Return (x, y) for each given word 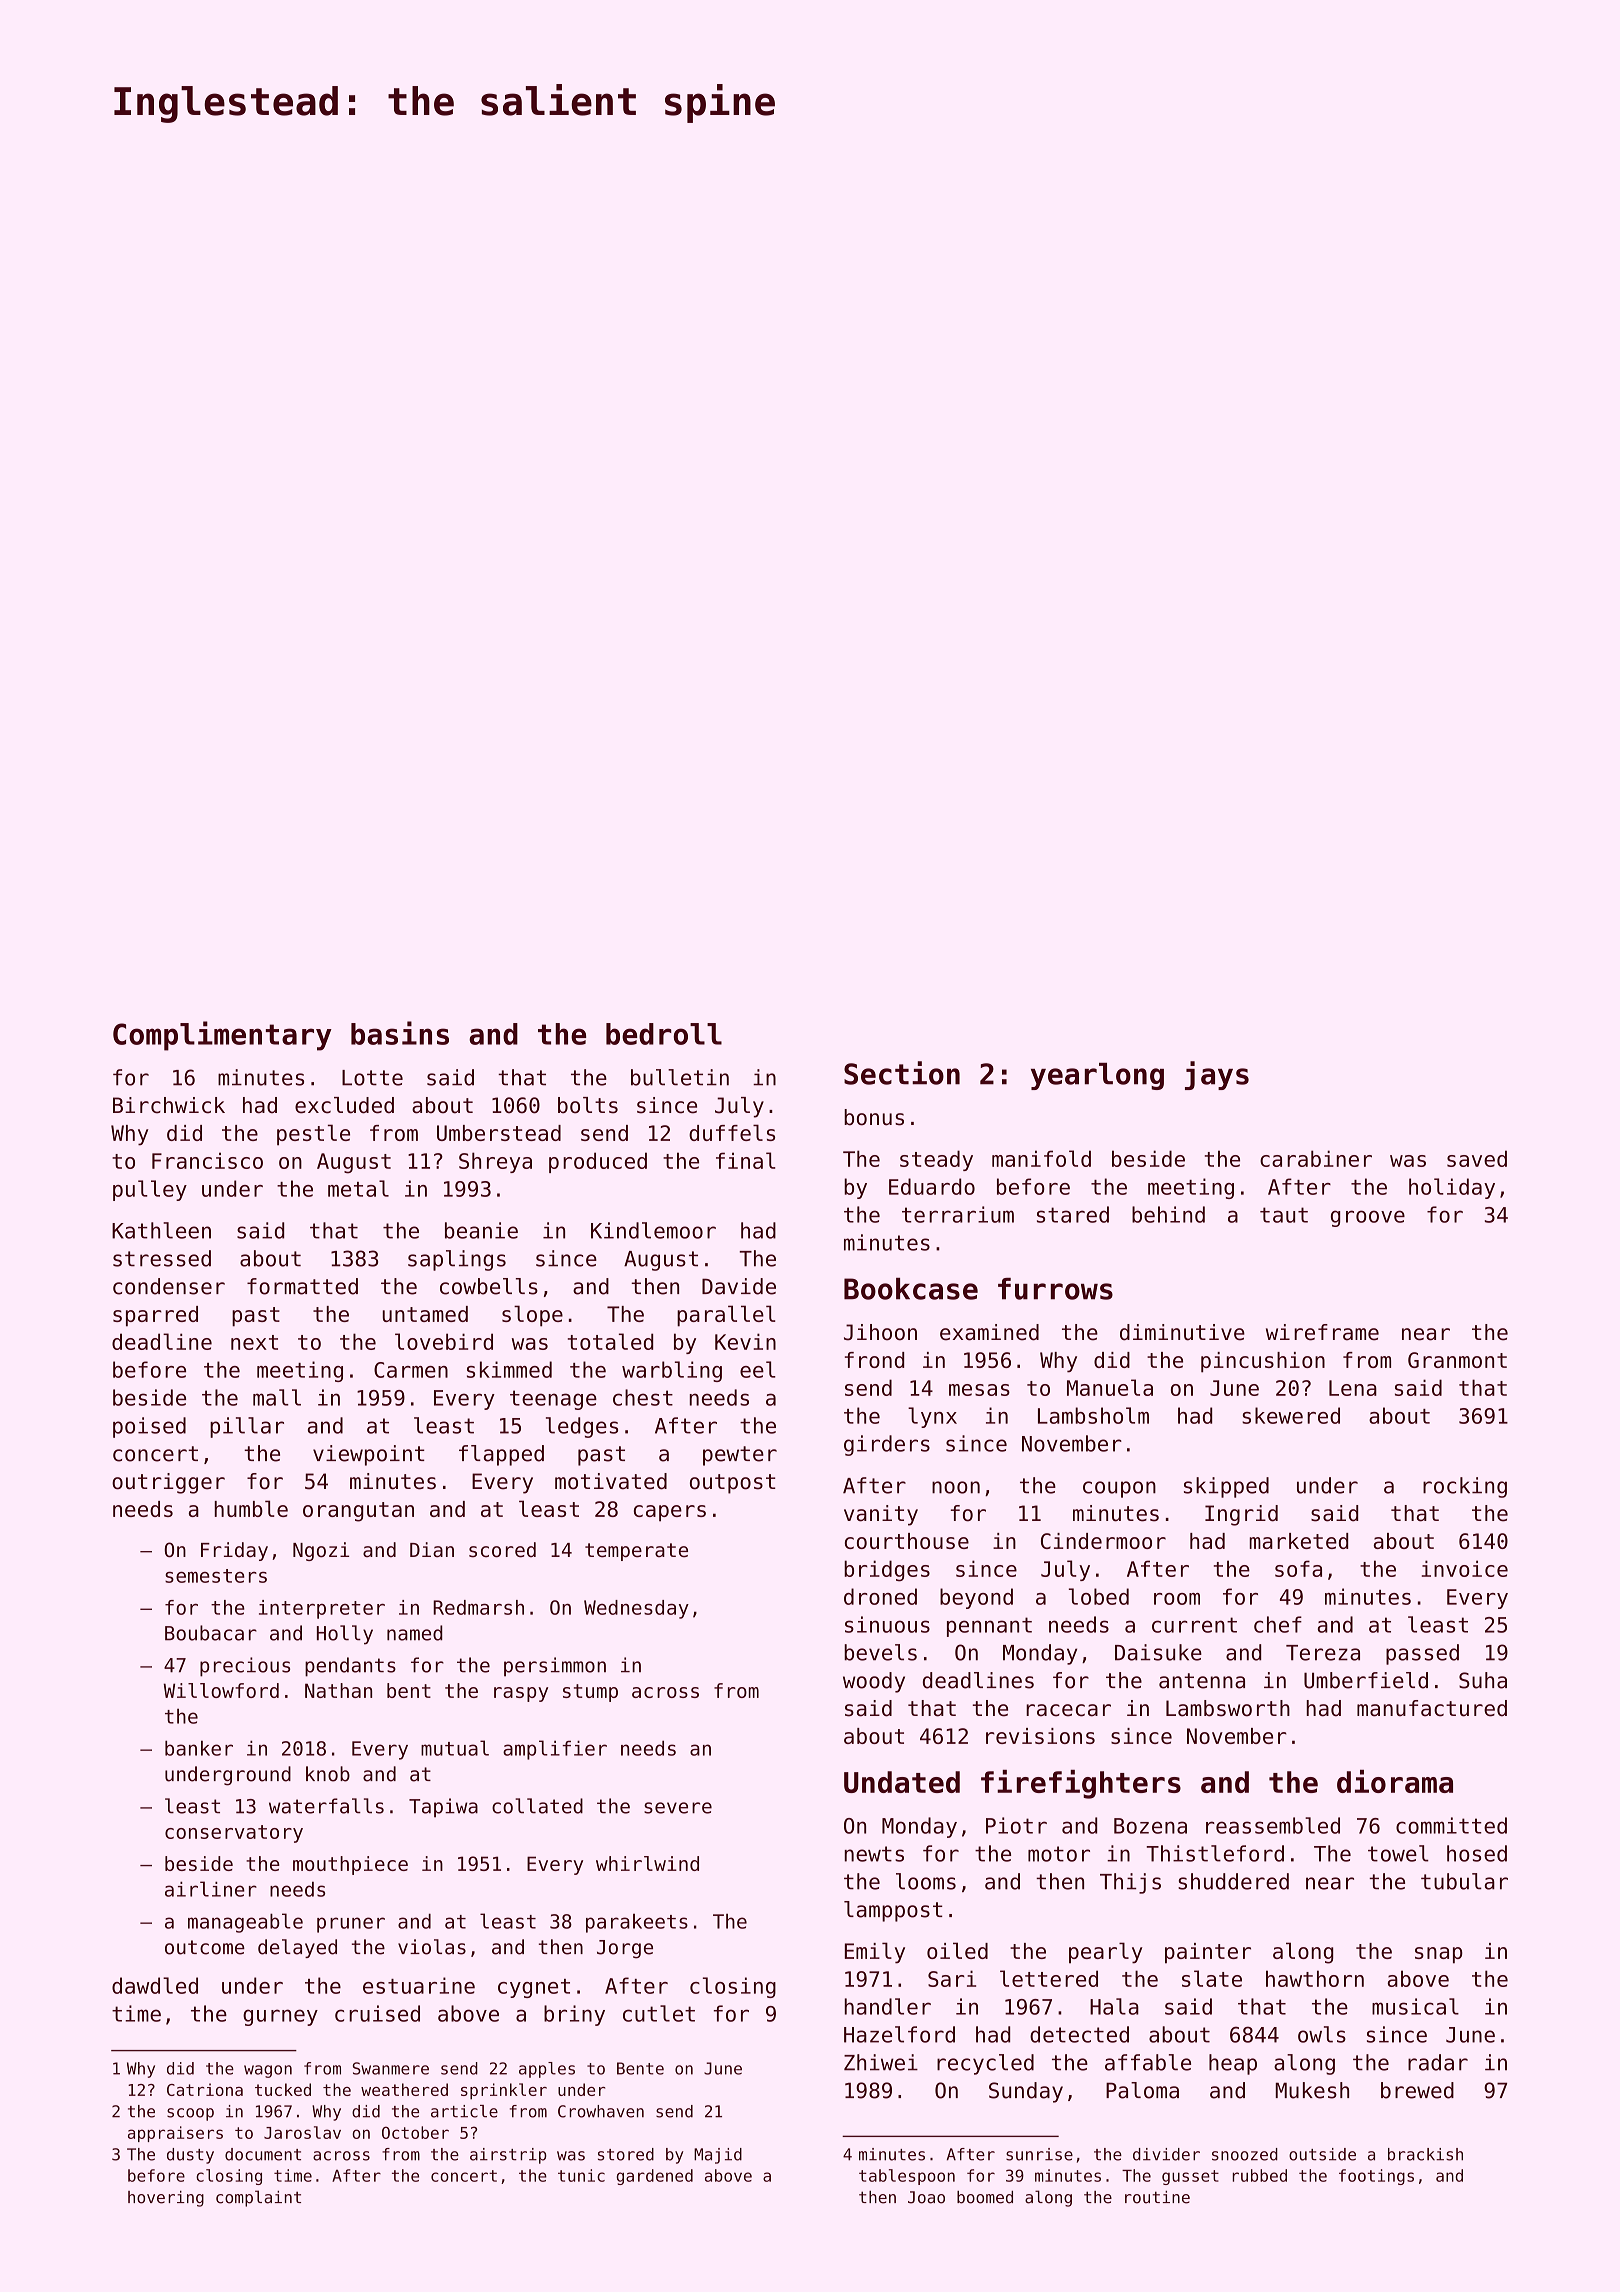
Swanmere (391, 2068)
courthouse (907, 1541)
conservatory (234, 1834)
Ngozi (321, 1551)
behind (1168, 1214)
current (1194, 1625)
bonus (874, 1117)
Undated (902, 1782)
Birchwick (169, 1105)
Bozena (1150, 1826)
